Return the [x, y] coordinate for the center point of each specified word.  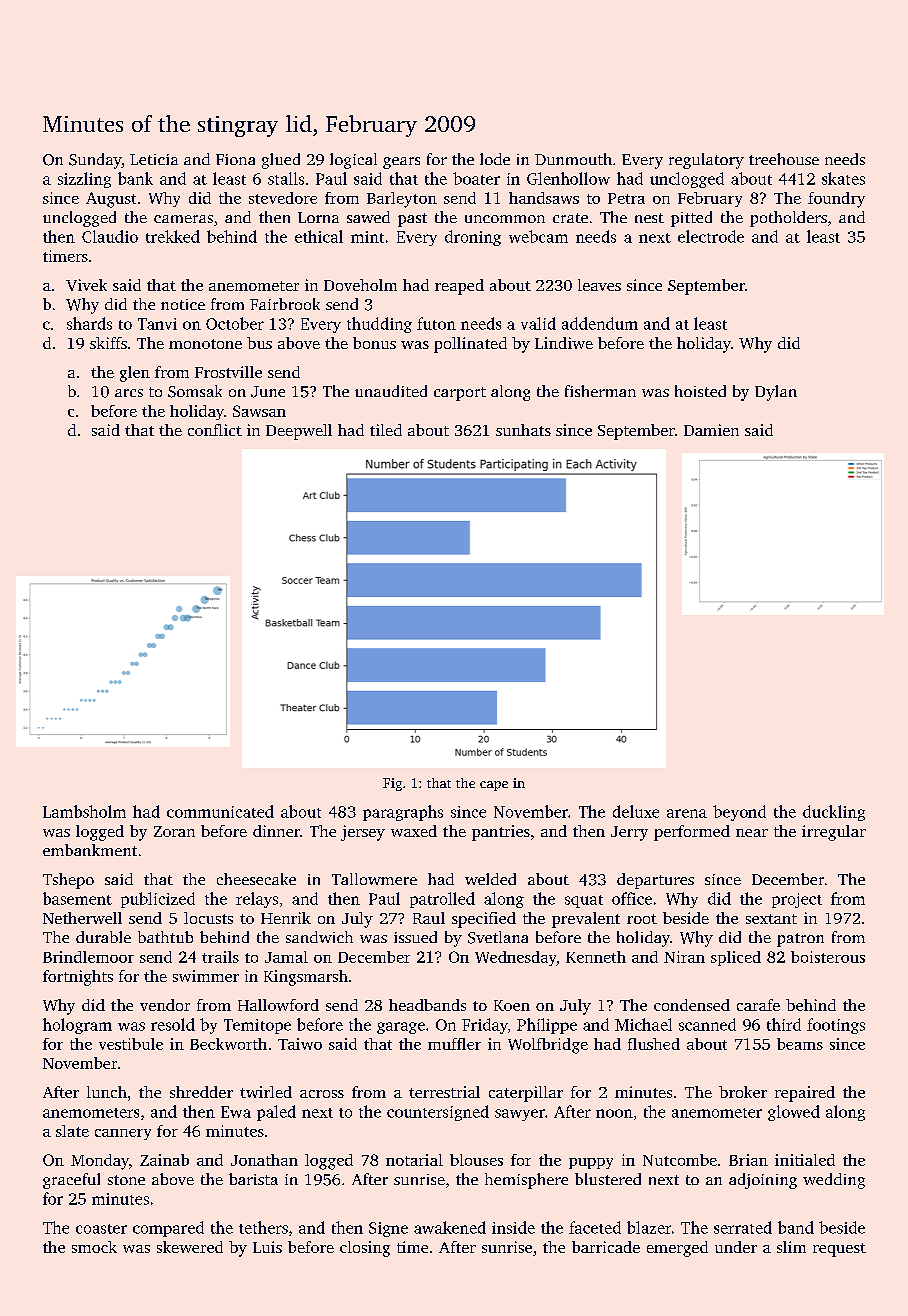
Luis [267, 1247]
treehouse [784, 159]
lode [495, 159]
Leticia [154, 159]
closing [365, 1249]
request [839, 1250]
